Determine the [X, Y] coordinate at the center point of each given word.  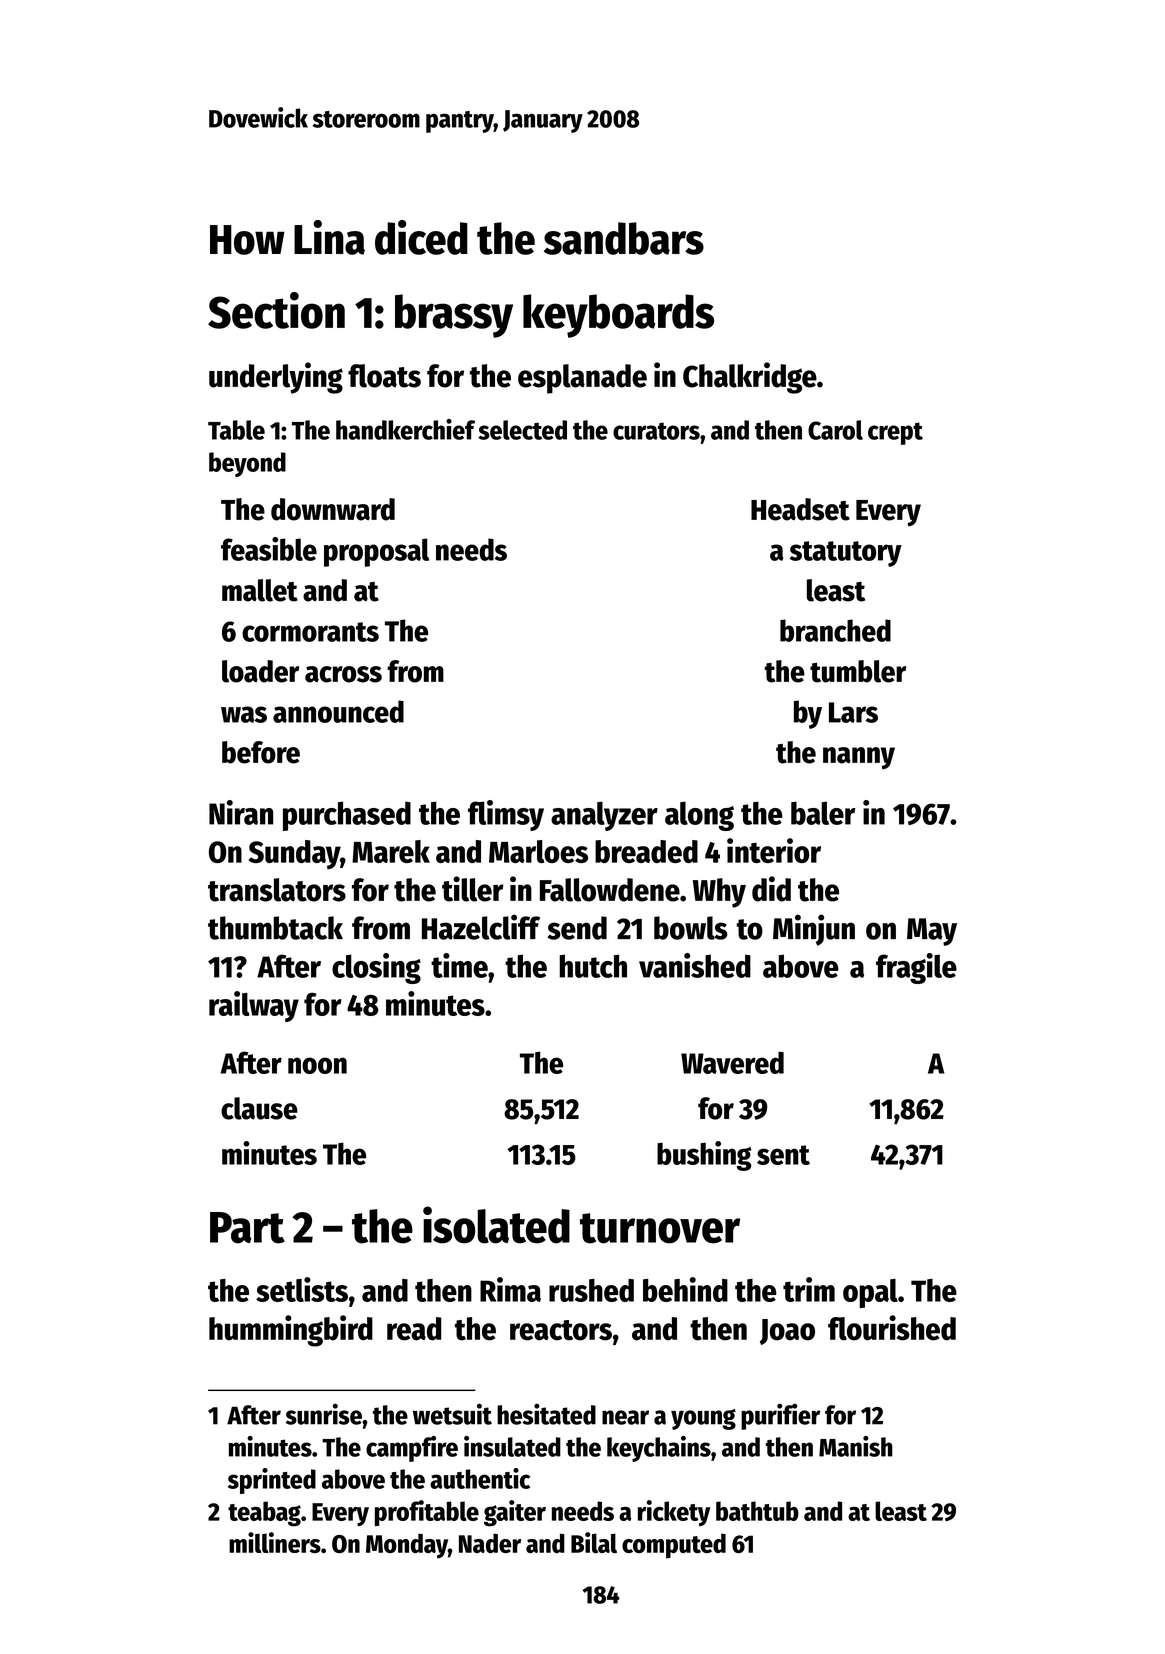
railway [254, 1006]
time [459, 965]
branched [835, 630]
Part [247, 1228]
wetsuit [452, 1414]
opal [870, 1293]
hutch [593, 966]
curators [656, 431]
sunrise [324, 1414]
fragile [916, 968]
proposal [376, 552]
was [244, 714]
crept [895, 433]
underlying [276, 378]
